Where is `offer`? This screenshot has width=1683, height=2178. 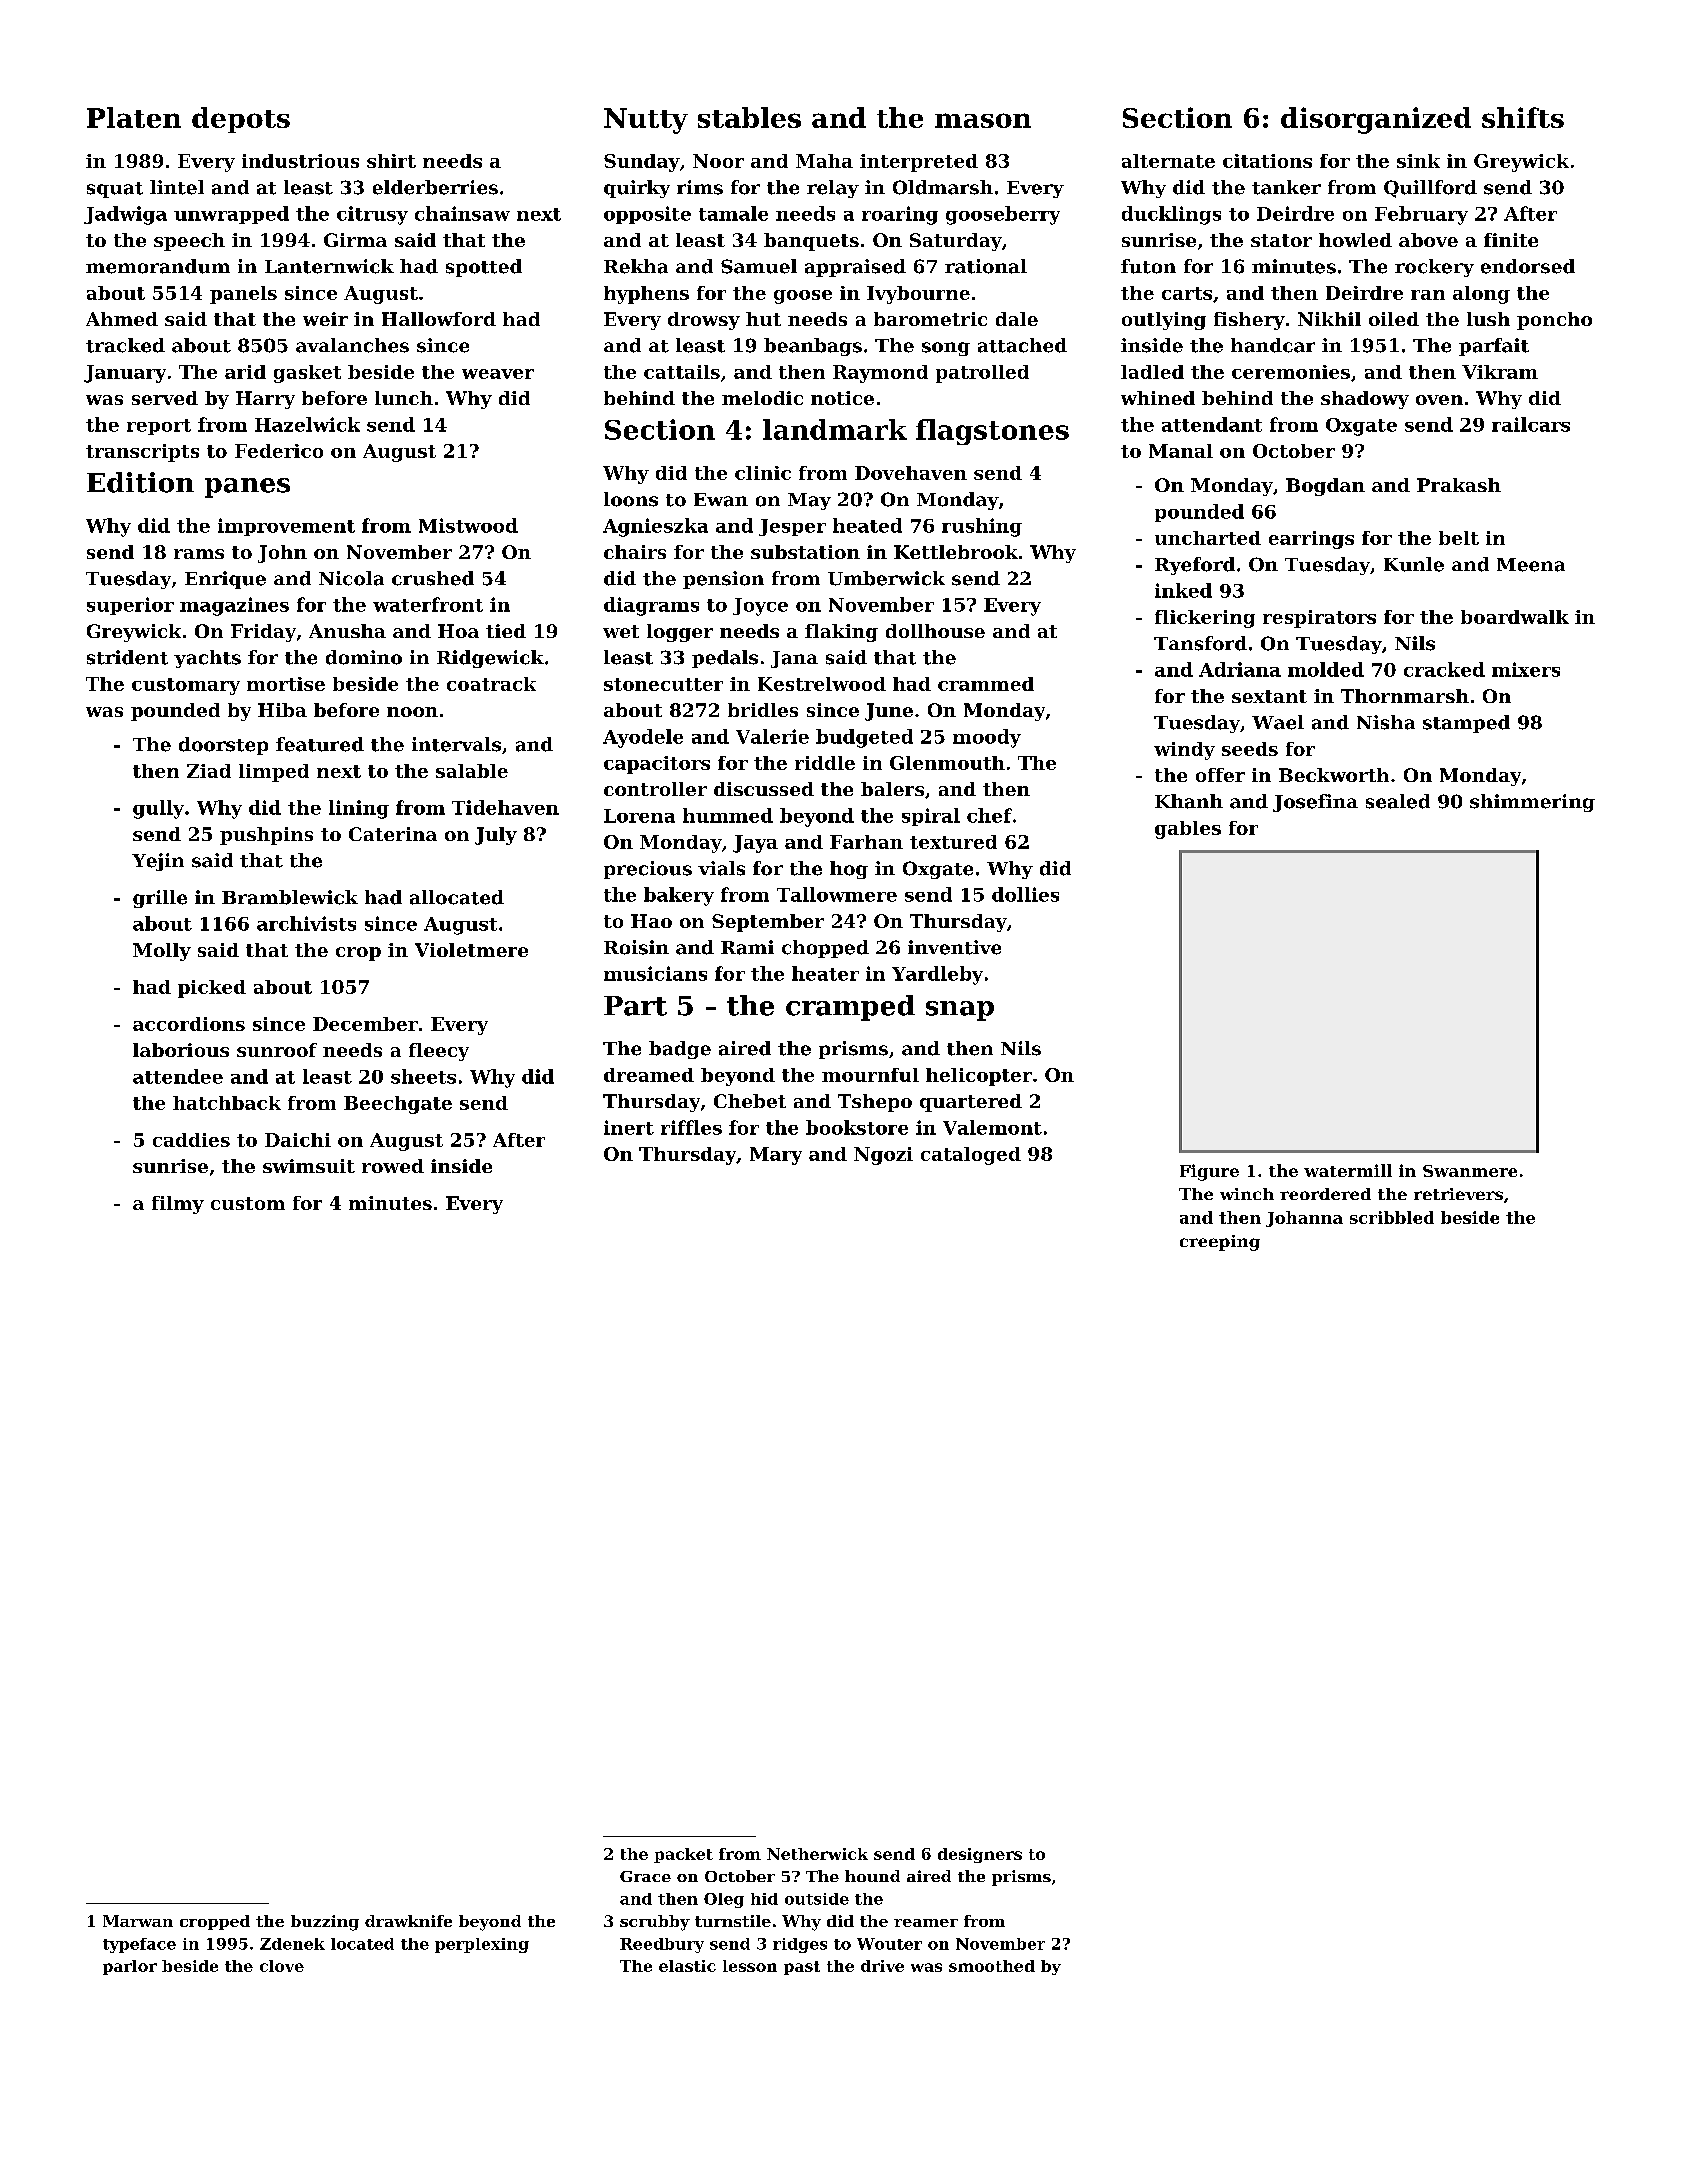 offer is located at coordinates (1220, 775).
